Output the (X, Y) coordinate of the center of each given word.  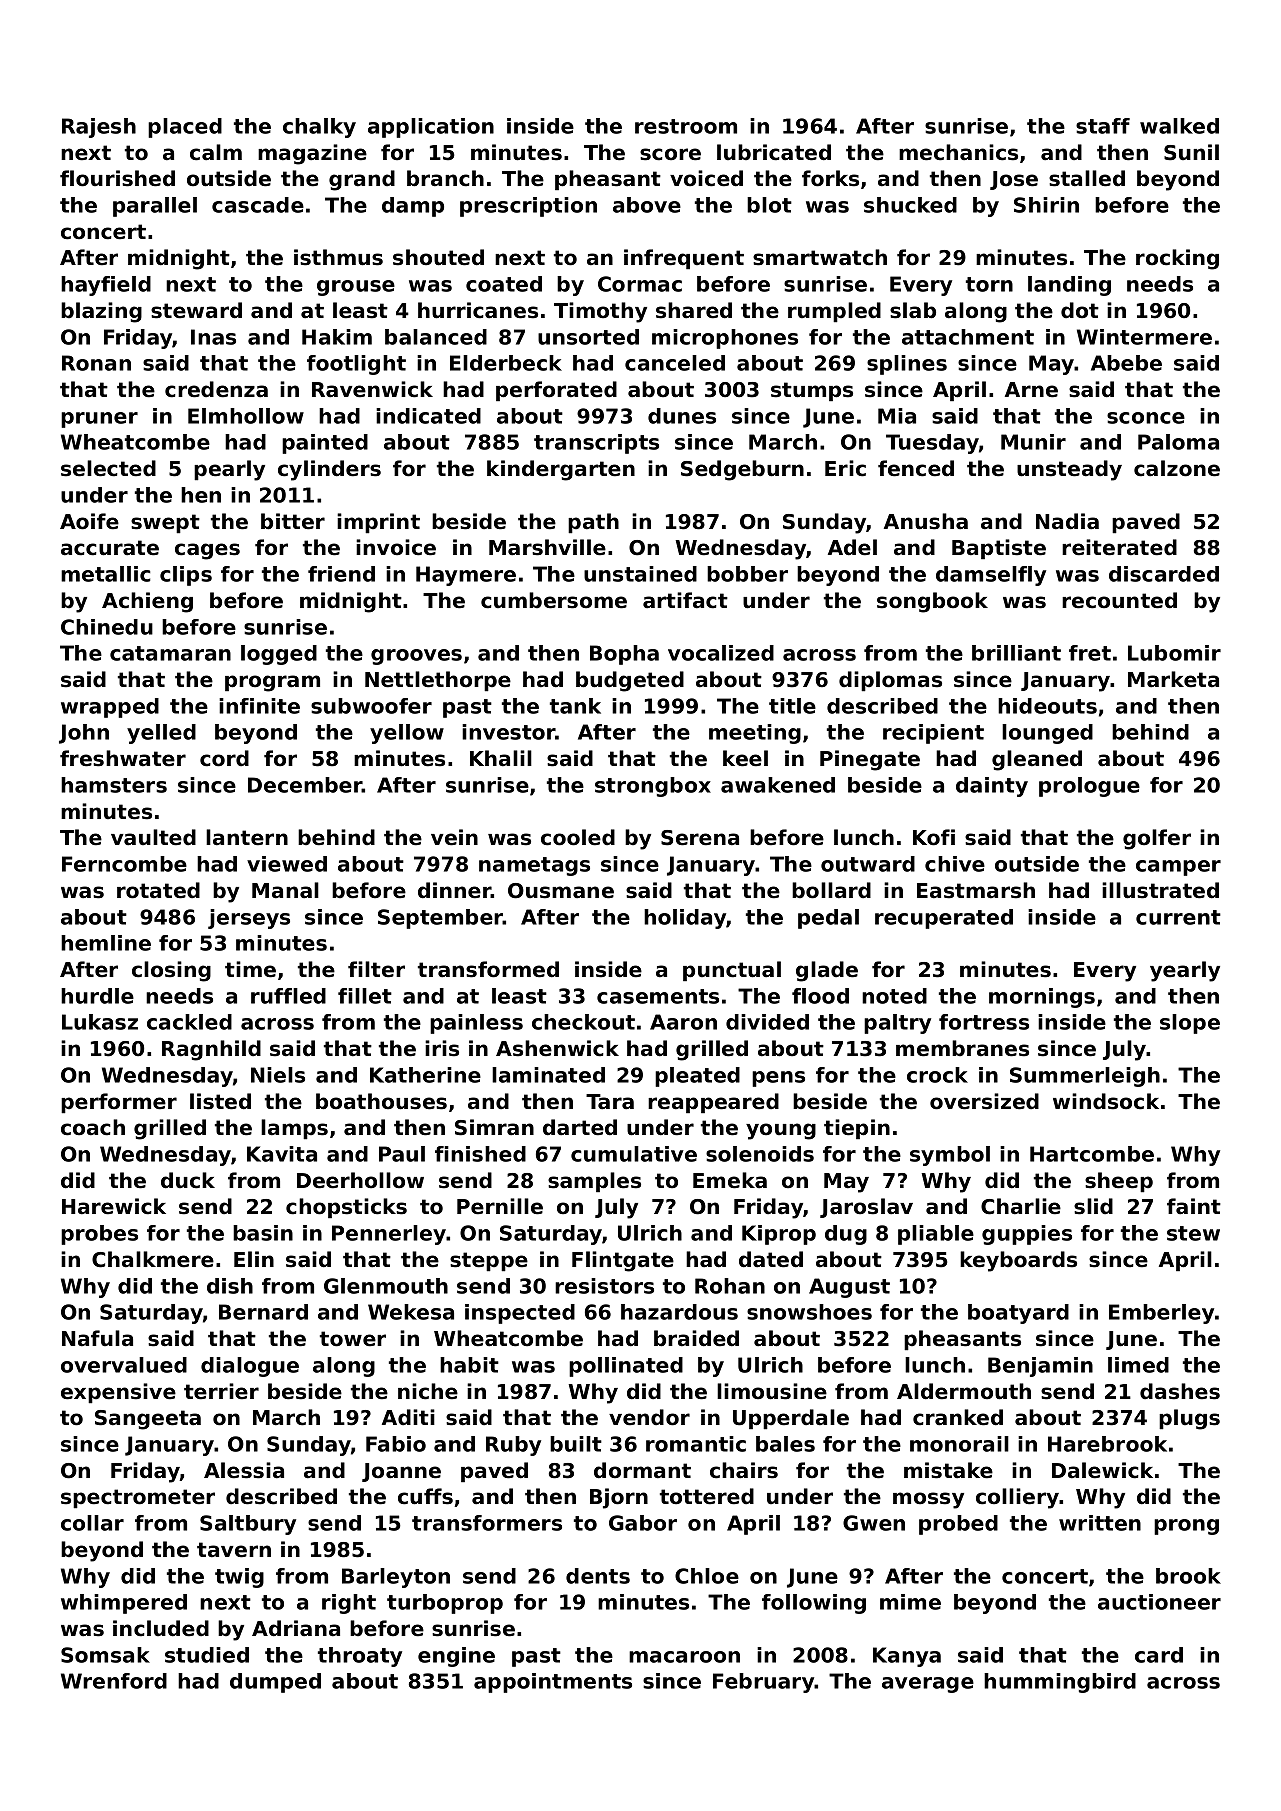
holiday (685, 919)
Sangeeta (148, 1420)
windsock (1106, 1101)
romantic (696, 1444)
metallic (106, 574)
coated (504, 284)
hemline (106, 943)
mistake (948, 1470)
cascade (258, 205)
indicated (428, 416)
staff (1103, 126)
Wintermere (1144, 337)
